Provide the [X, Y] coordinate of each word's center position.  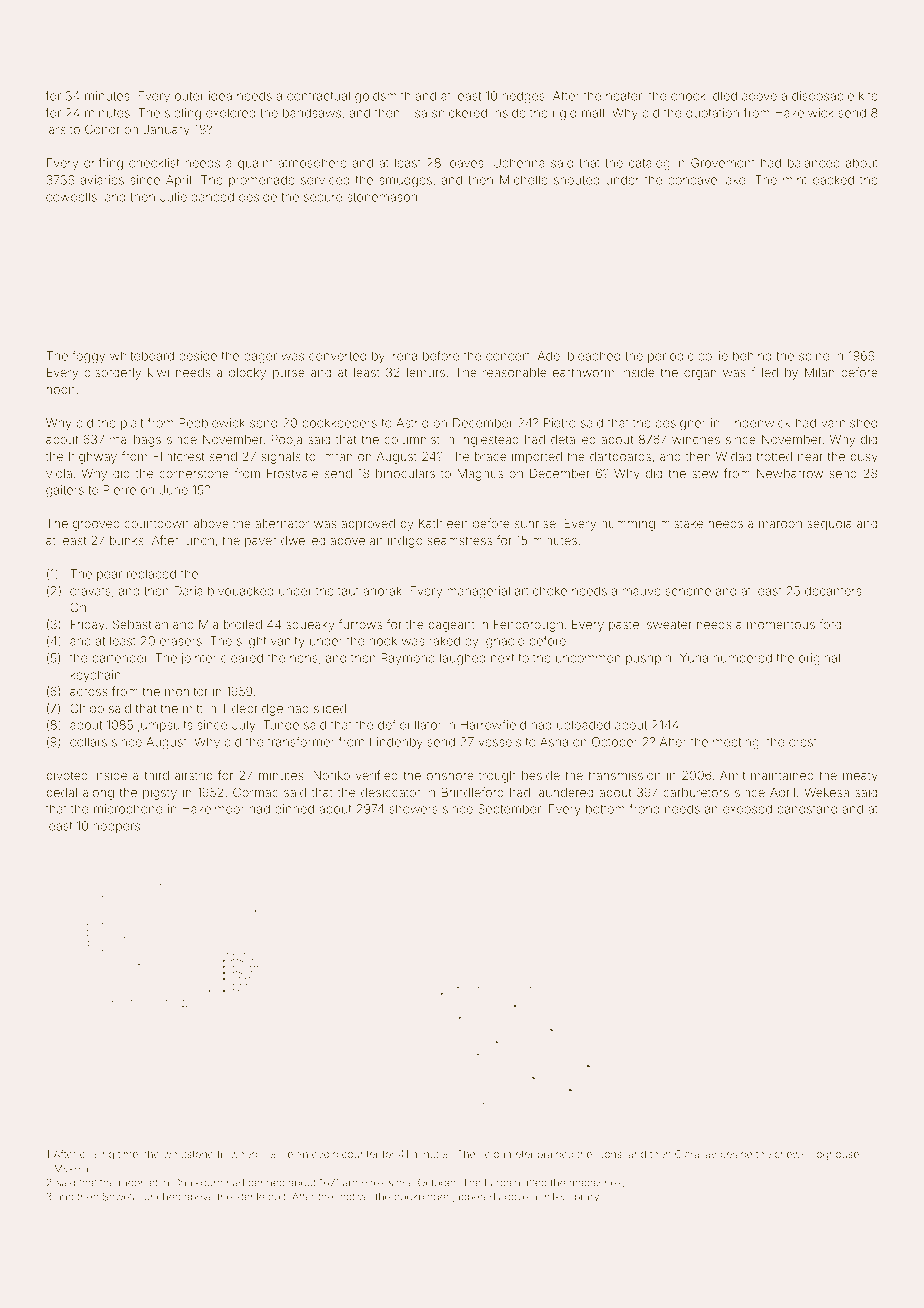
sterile [250, 1197]
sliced [330, 708]
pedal [62, 794]
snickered [459, 113]
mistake [681, 523]
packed [833, 181]
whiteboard [142, 356]
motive [353, 1197]
